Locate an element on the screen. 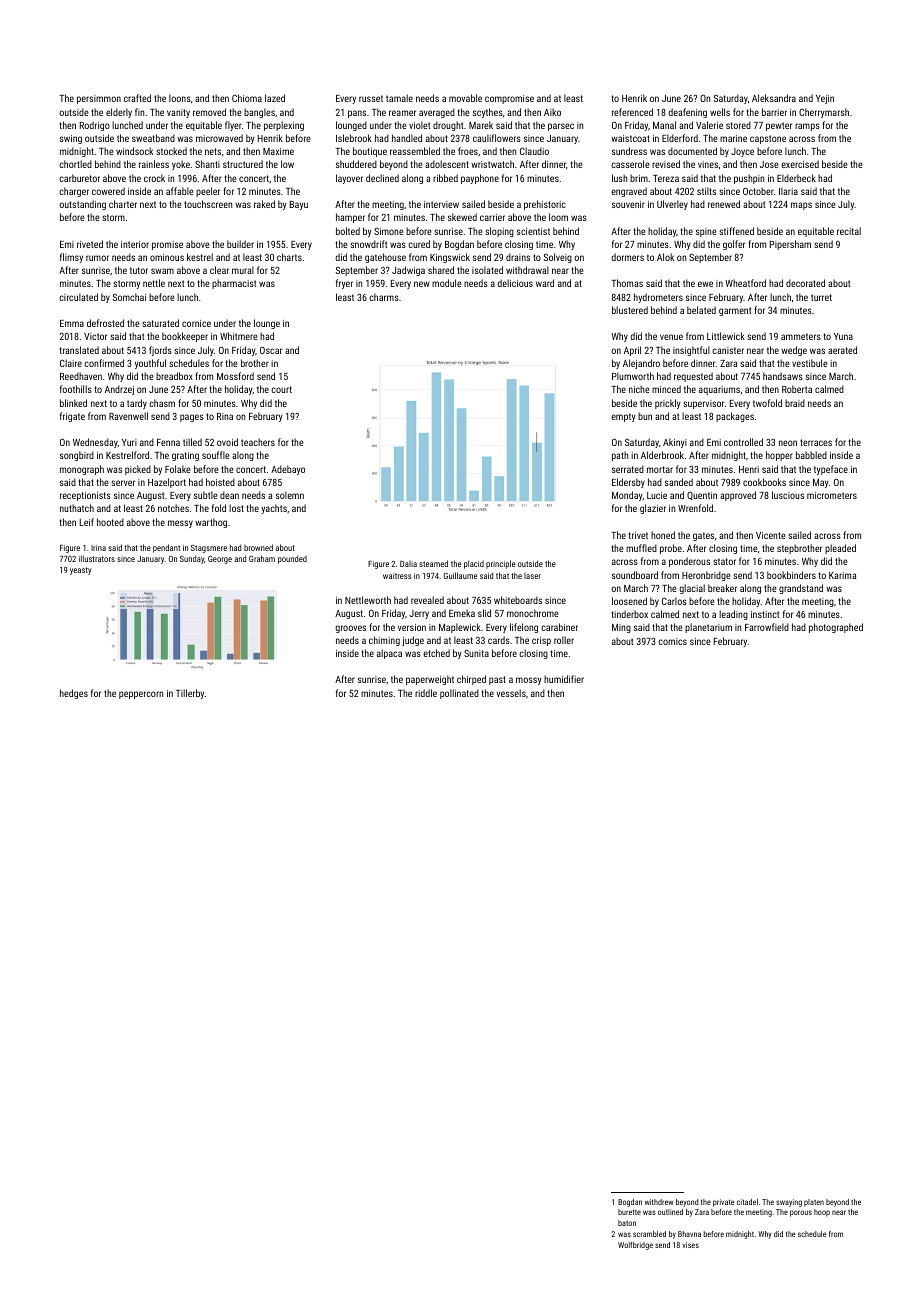 The width and height of the screenshot is (924, 1308). typeface is located at coordinates (831, 470).
